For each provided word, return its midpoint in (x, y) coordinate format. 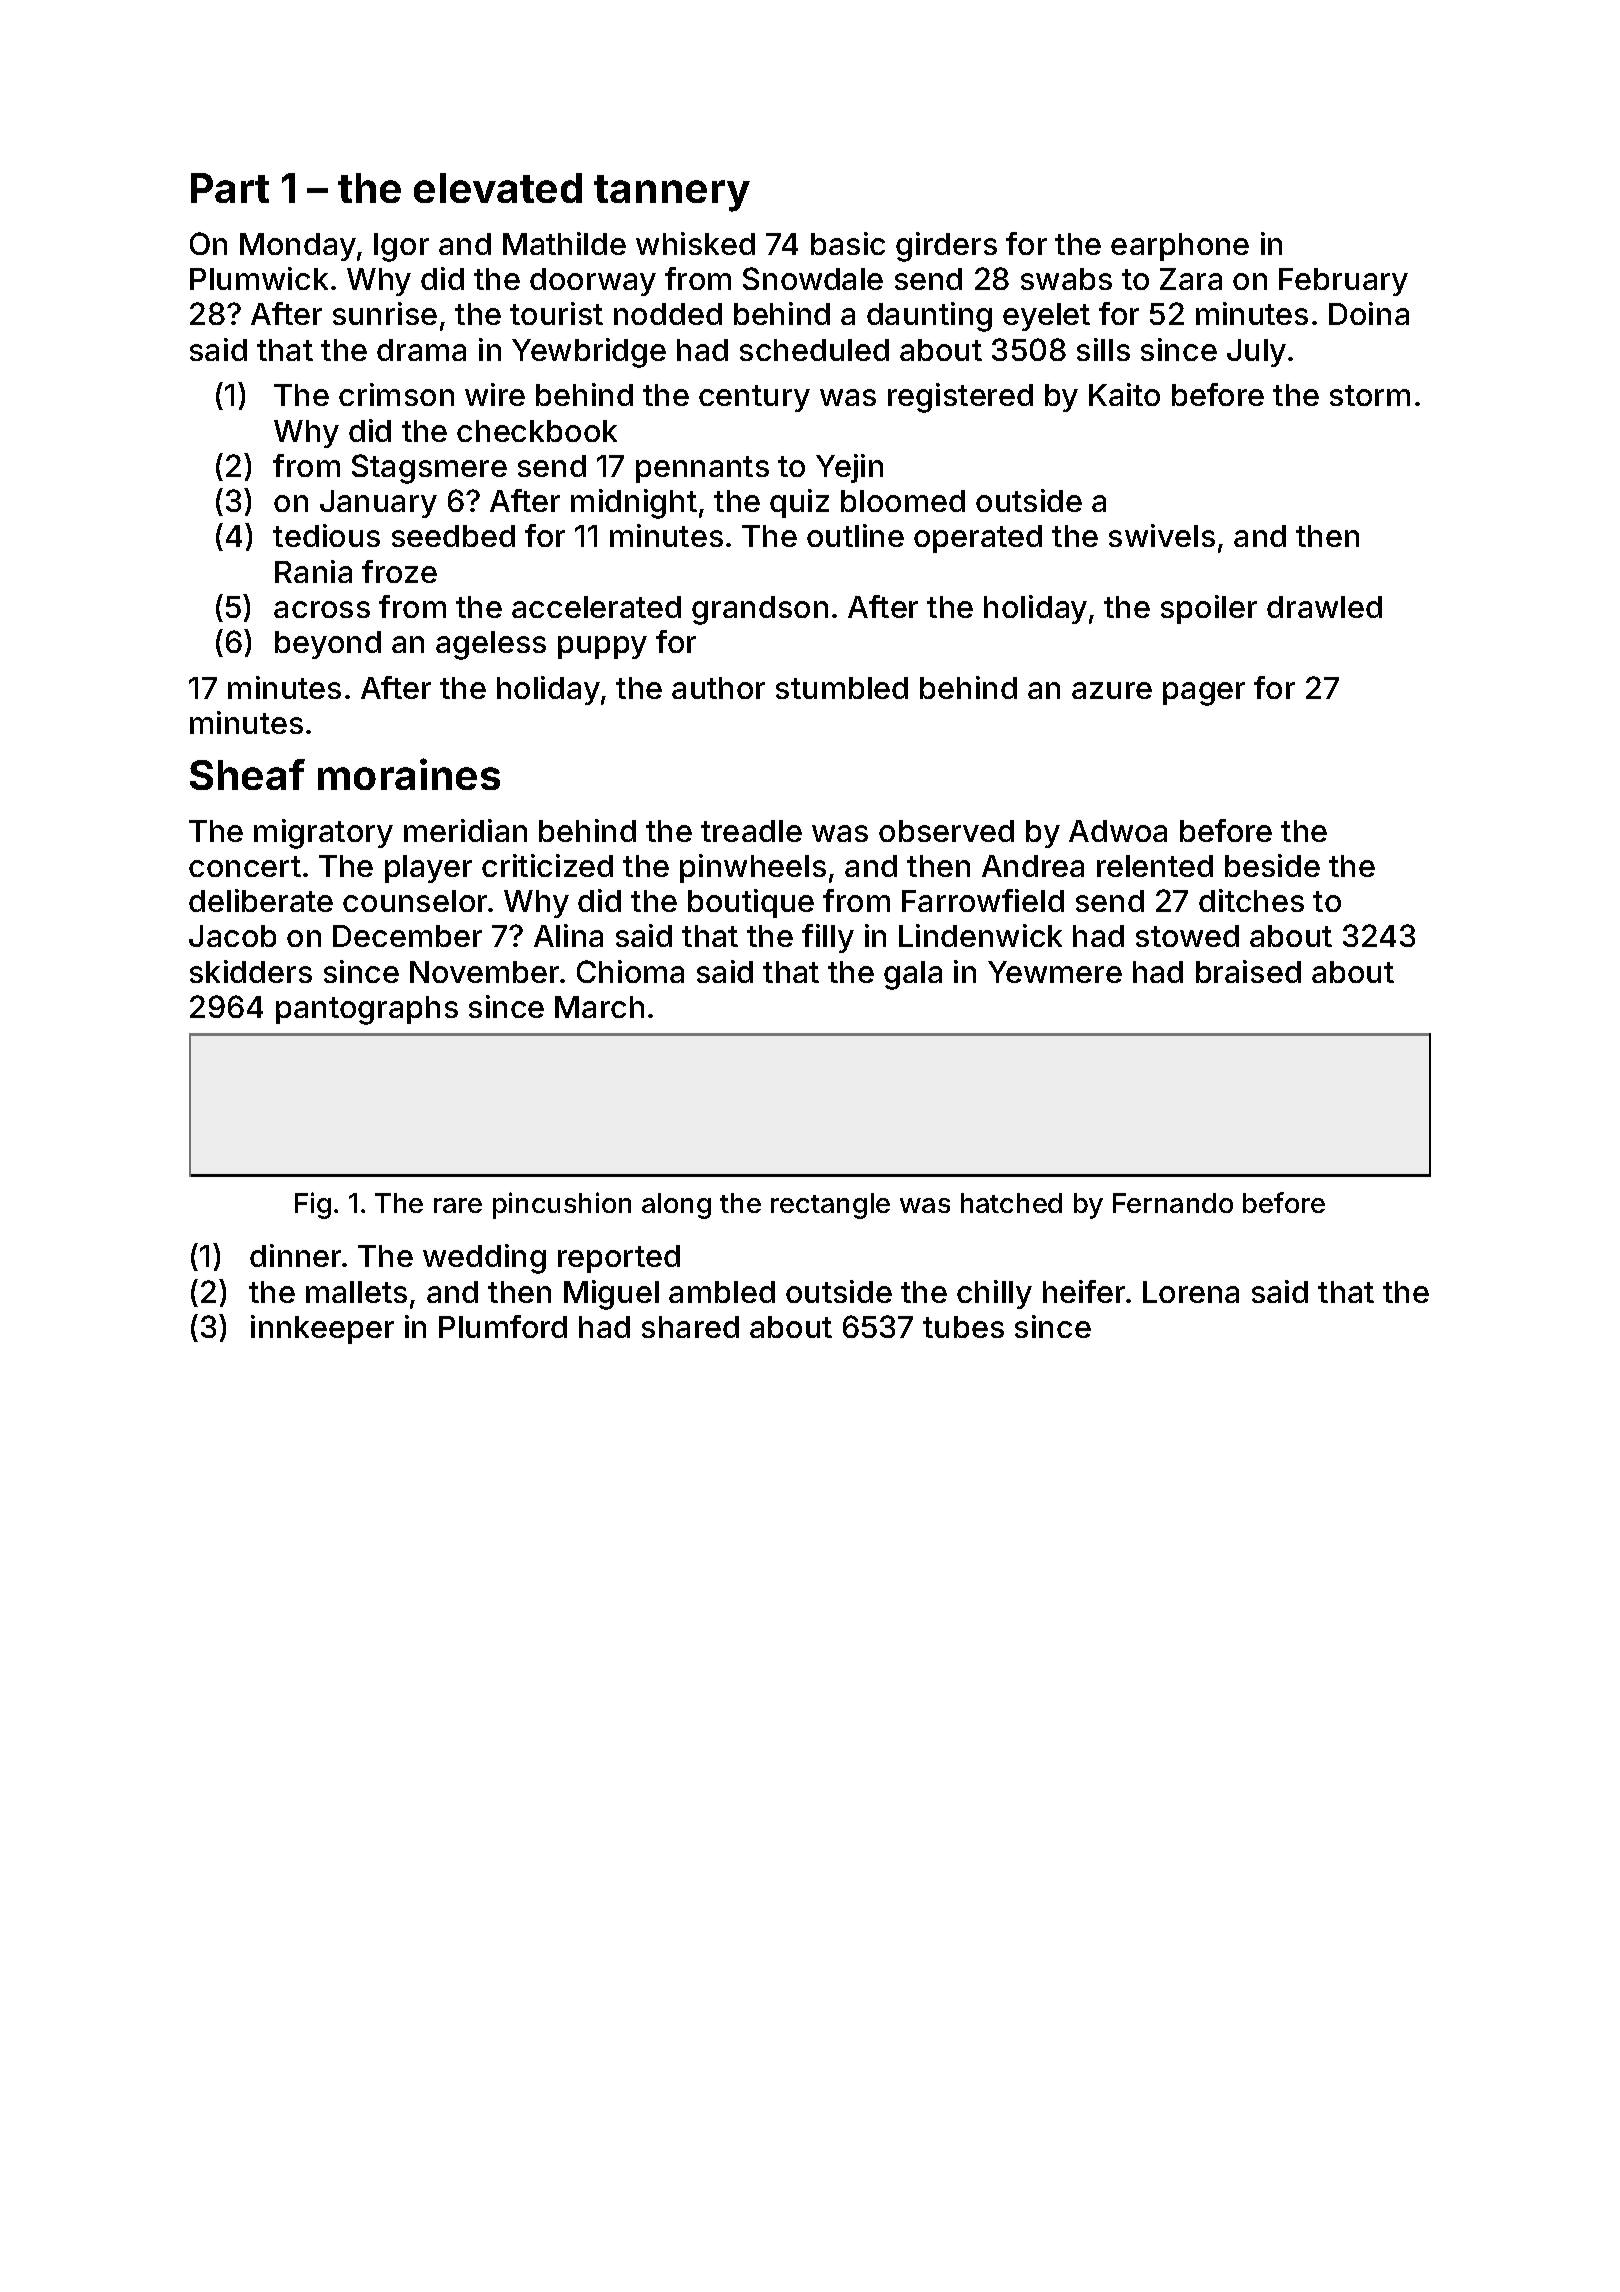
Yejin (849, 468)
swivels (1162, 535)
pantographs (367, 1010)
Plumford (503, 1326)
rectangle (830, 1206)
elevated (498, 188)
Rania (313, 571)
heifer (1084, 1291)
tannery (672, 193)
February (1343, 282)
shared (690, 1327)
